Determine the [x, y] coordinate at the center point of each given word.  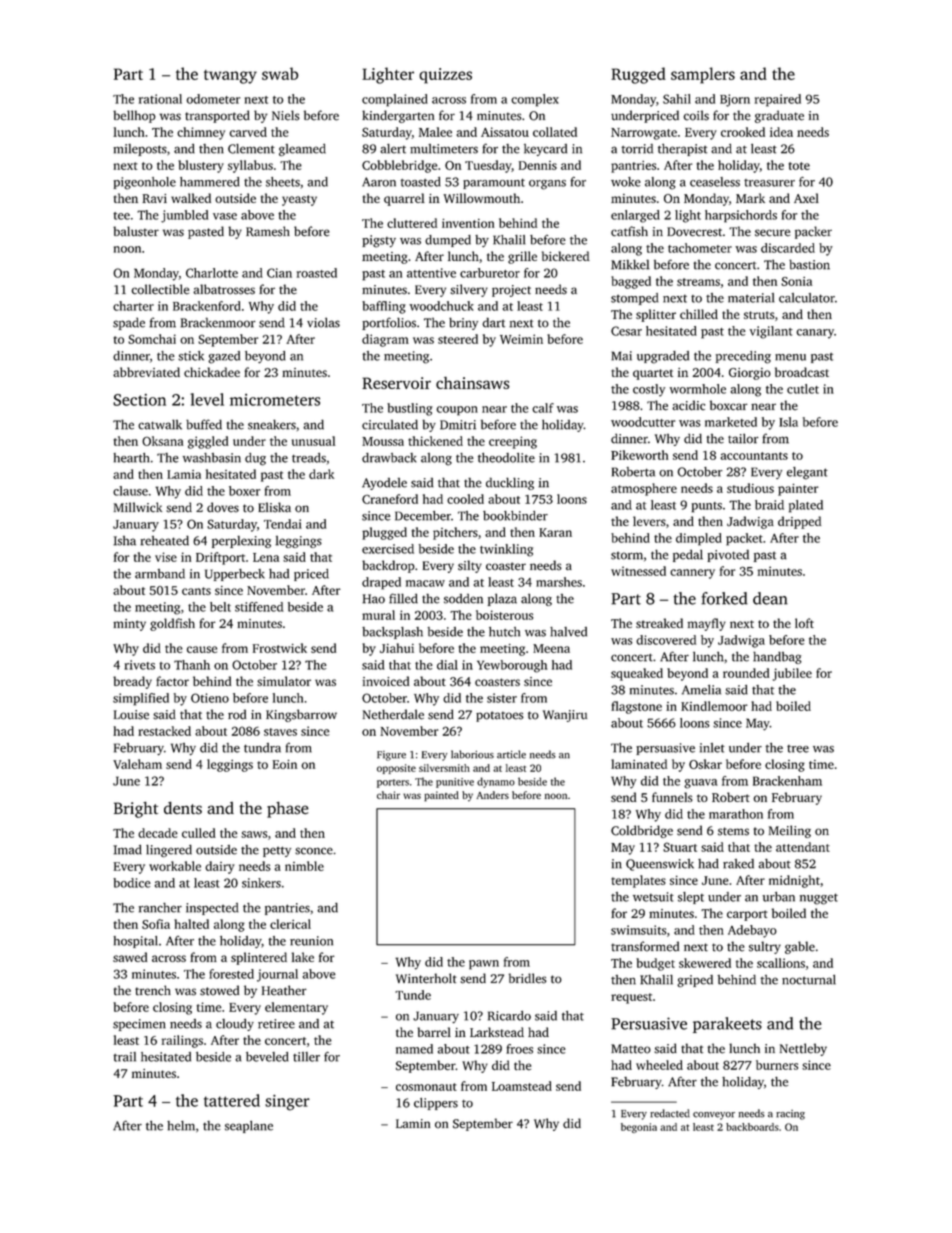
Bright [136, 810]
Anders [492, 795]
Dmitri [458, 425]
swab [280, 73]
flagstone [636, 707]
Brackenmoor [218, 322]
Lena [266, 557]
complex [535, 100]
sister [502, 698]
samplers [703, 75]
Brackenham [787, 781]
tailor [743, 439]
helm [181, 1126]
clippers [436, 1104]
